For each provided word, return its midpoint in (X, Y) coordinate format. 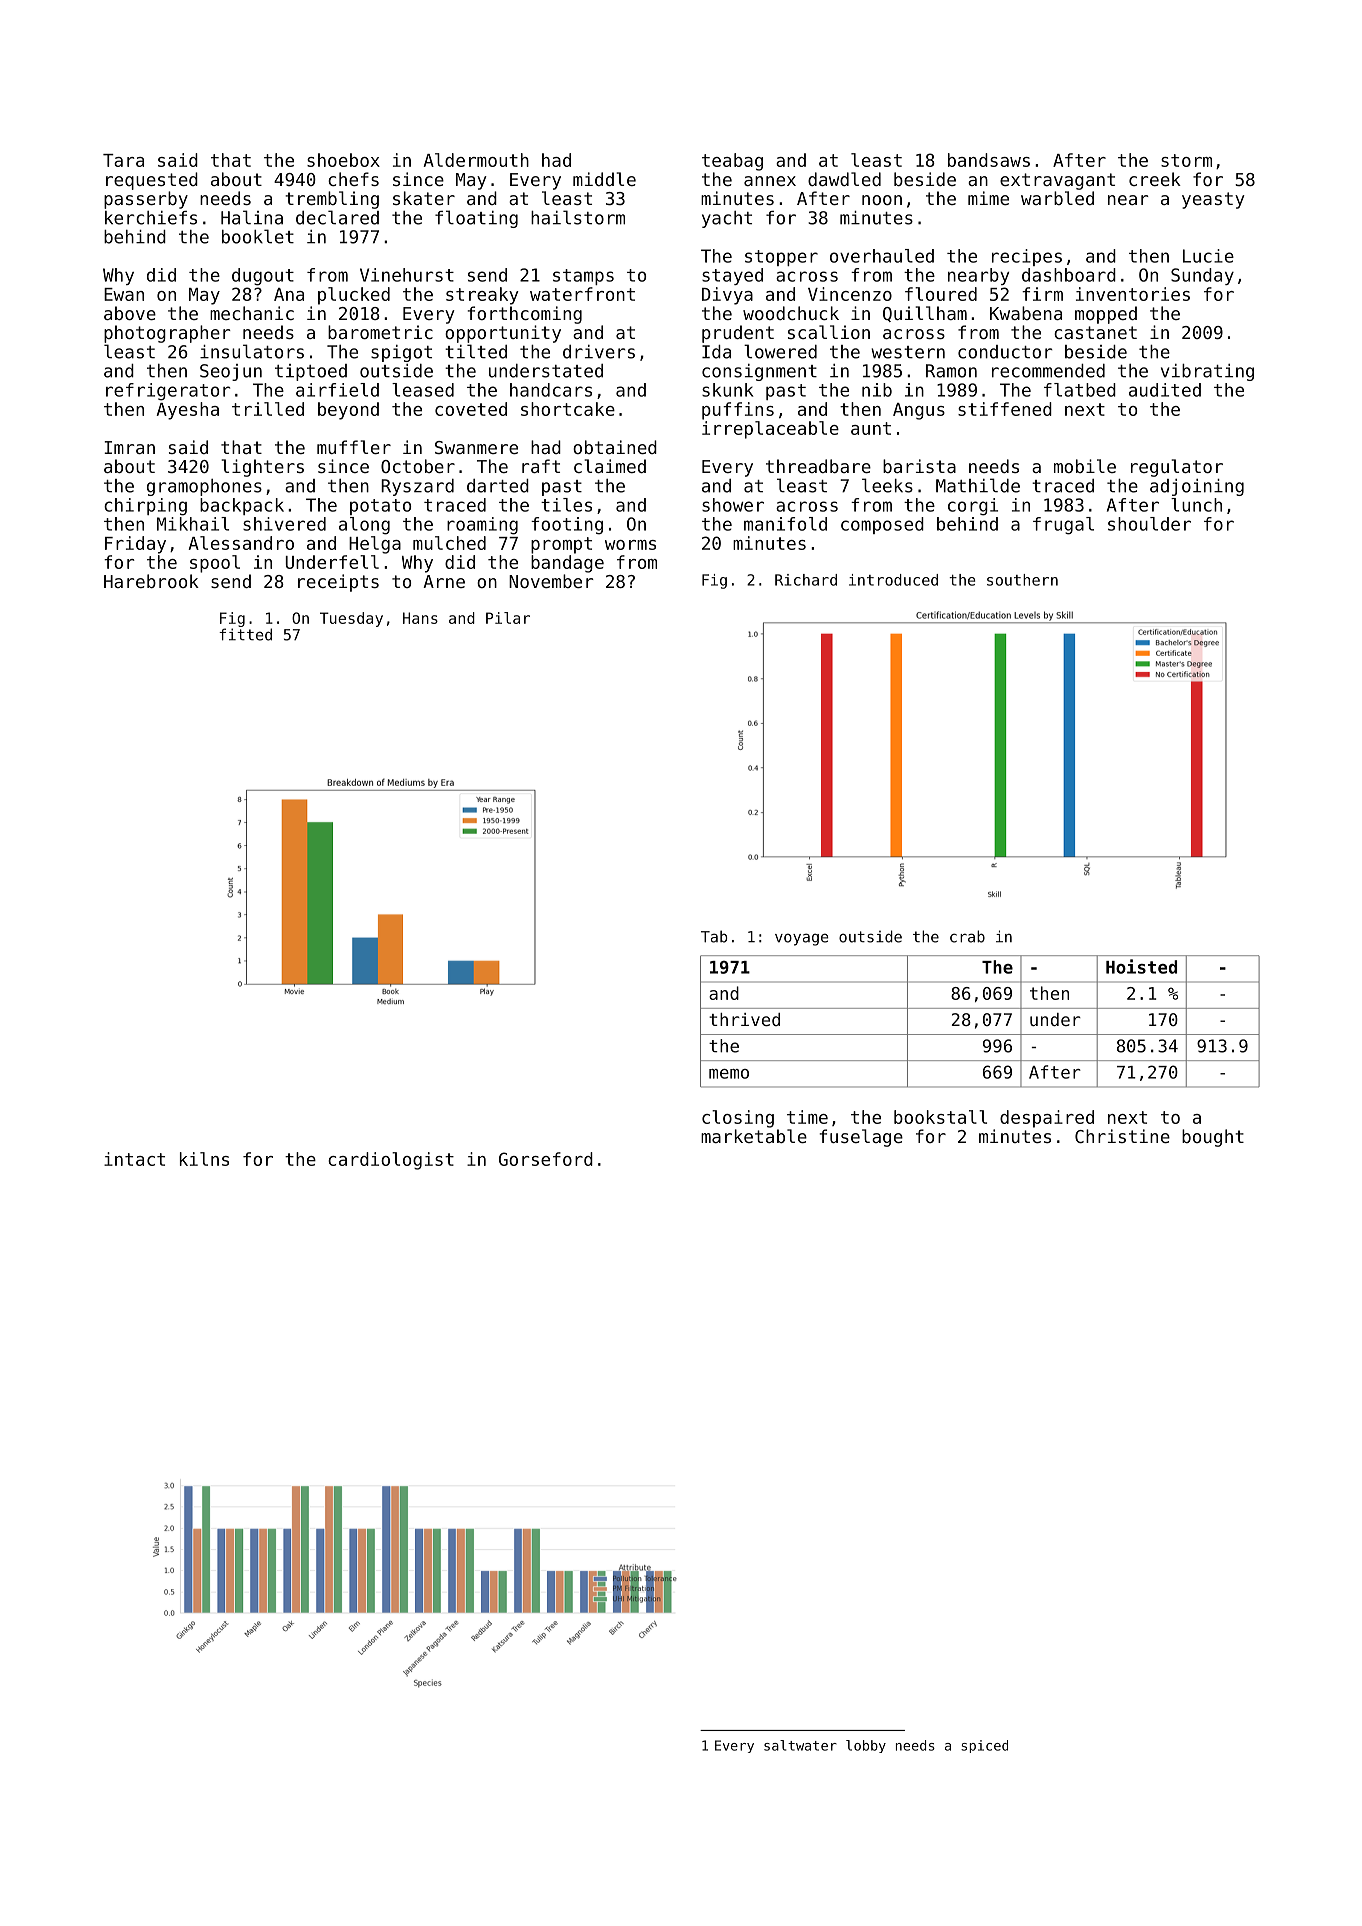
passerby (146, 200)
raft (541, 466)
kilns (204, 1159)
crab (967, 936)
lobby (866, 1746)
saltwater (800, 1745)
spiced (984, 1746)
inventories (1133, 294)
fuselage (861, 1138)
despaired (1047, 1119)
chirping (145, 507)
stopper (781, 258)
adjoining (1197, 487)
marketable (754, 1136)
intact (134, 1159)
